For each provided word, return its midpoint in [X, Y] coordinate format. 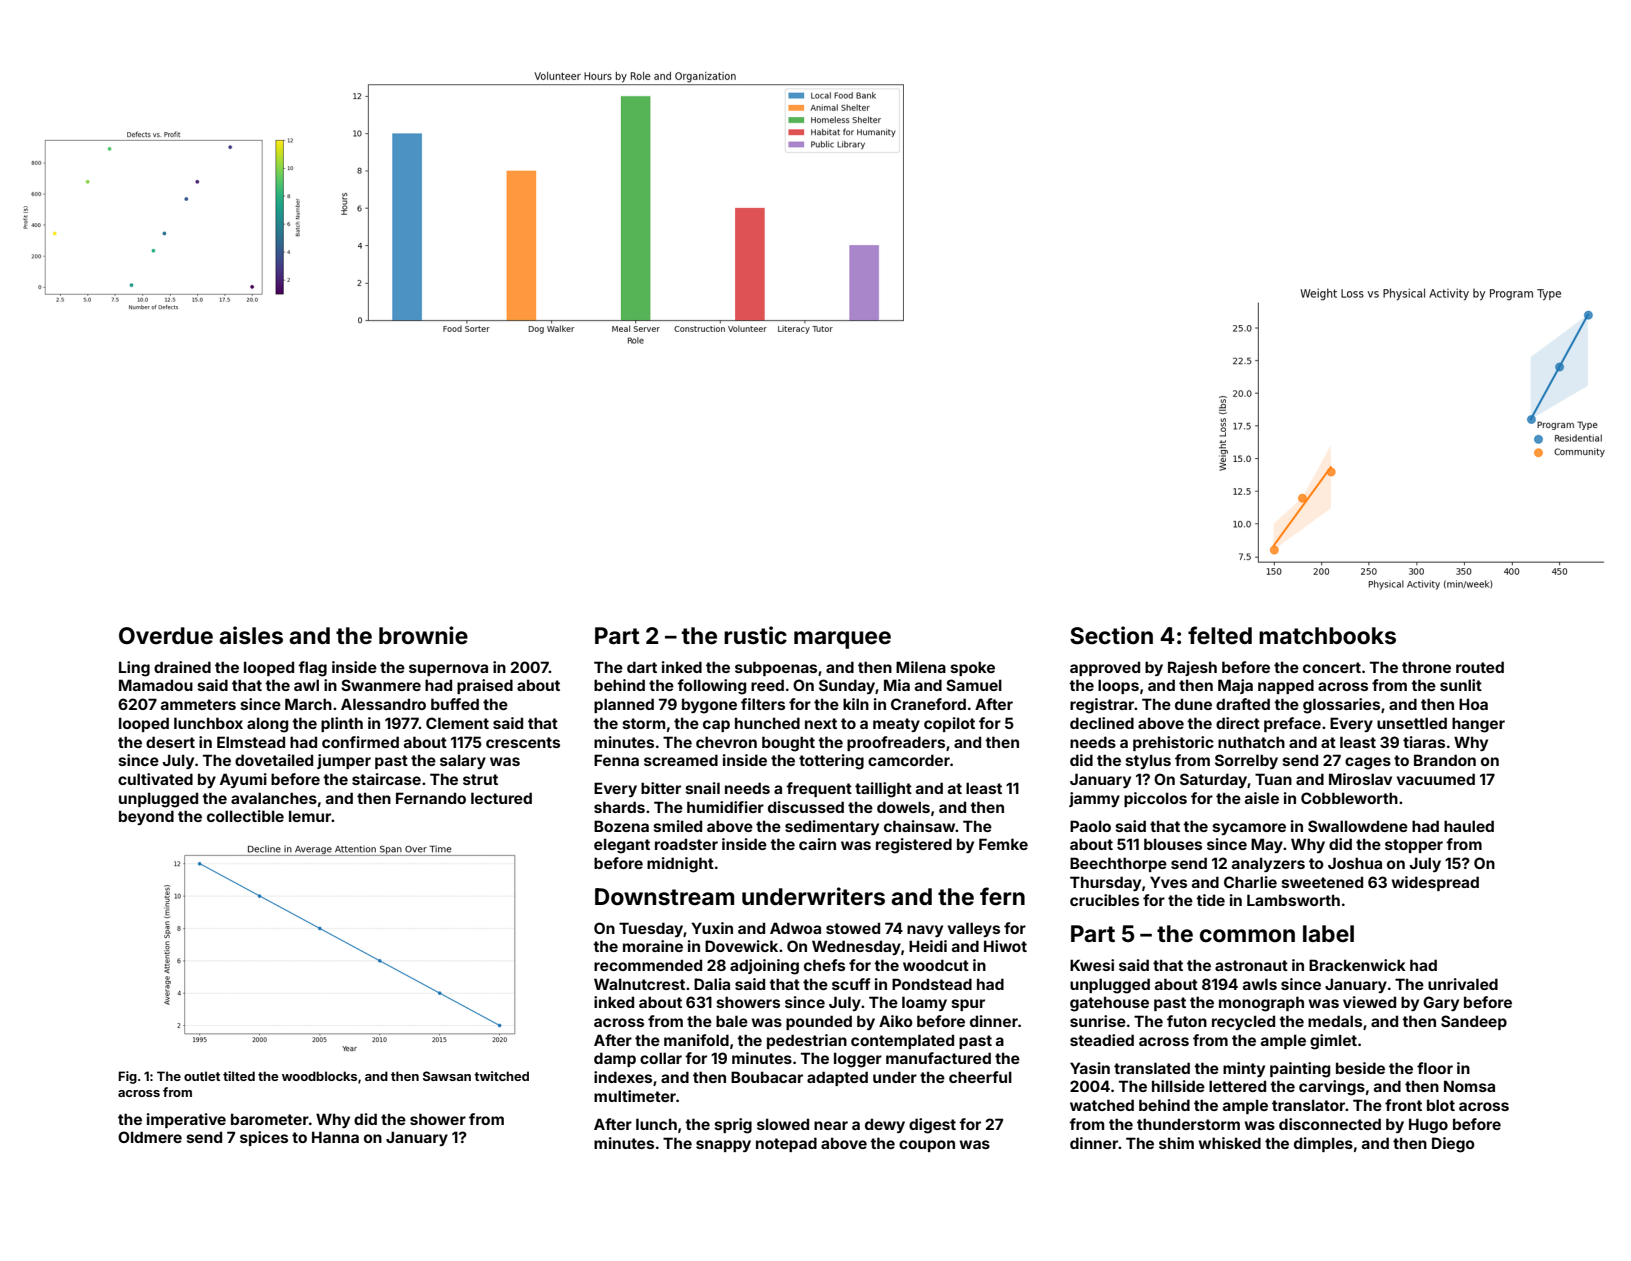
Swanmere [381, 685]
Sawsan [447, 1076]
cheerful [980, 1077]
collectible [245, 816]
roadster [686, 844]
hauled [1469, 826]
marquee [842, 640]
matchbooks [1327, 636]
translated [1152, 1068]
